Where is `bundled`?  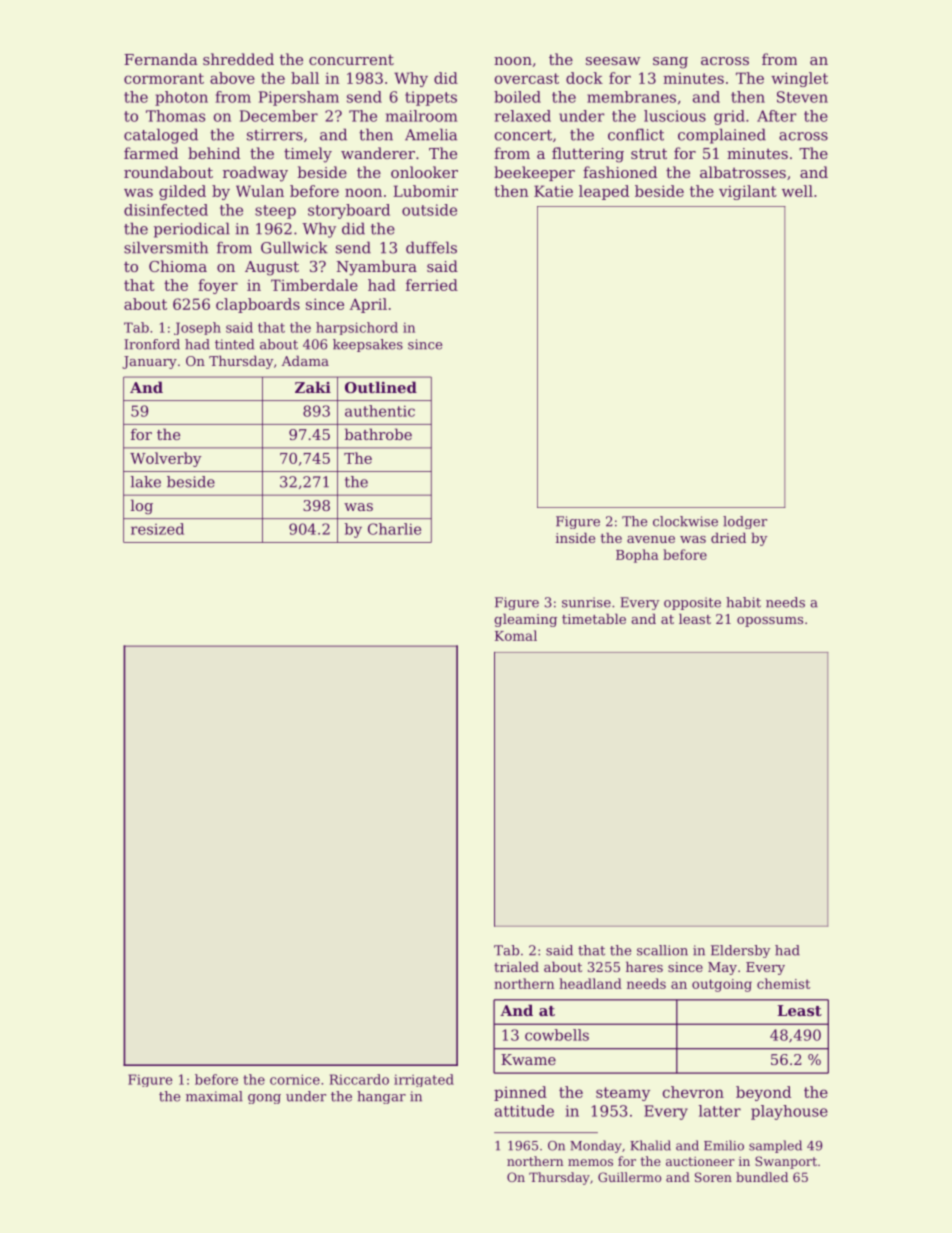
bundled is located at coordinates (762, 1177).
